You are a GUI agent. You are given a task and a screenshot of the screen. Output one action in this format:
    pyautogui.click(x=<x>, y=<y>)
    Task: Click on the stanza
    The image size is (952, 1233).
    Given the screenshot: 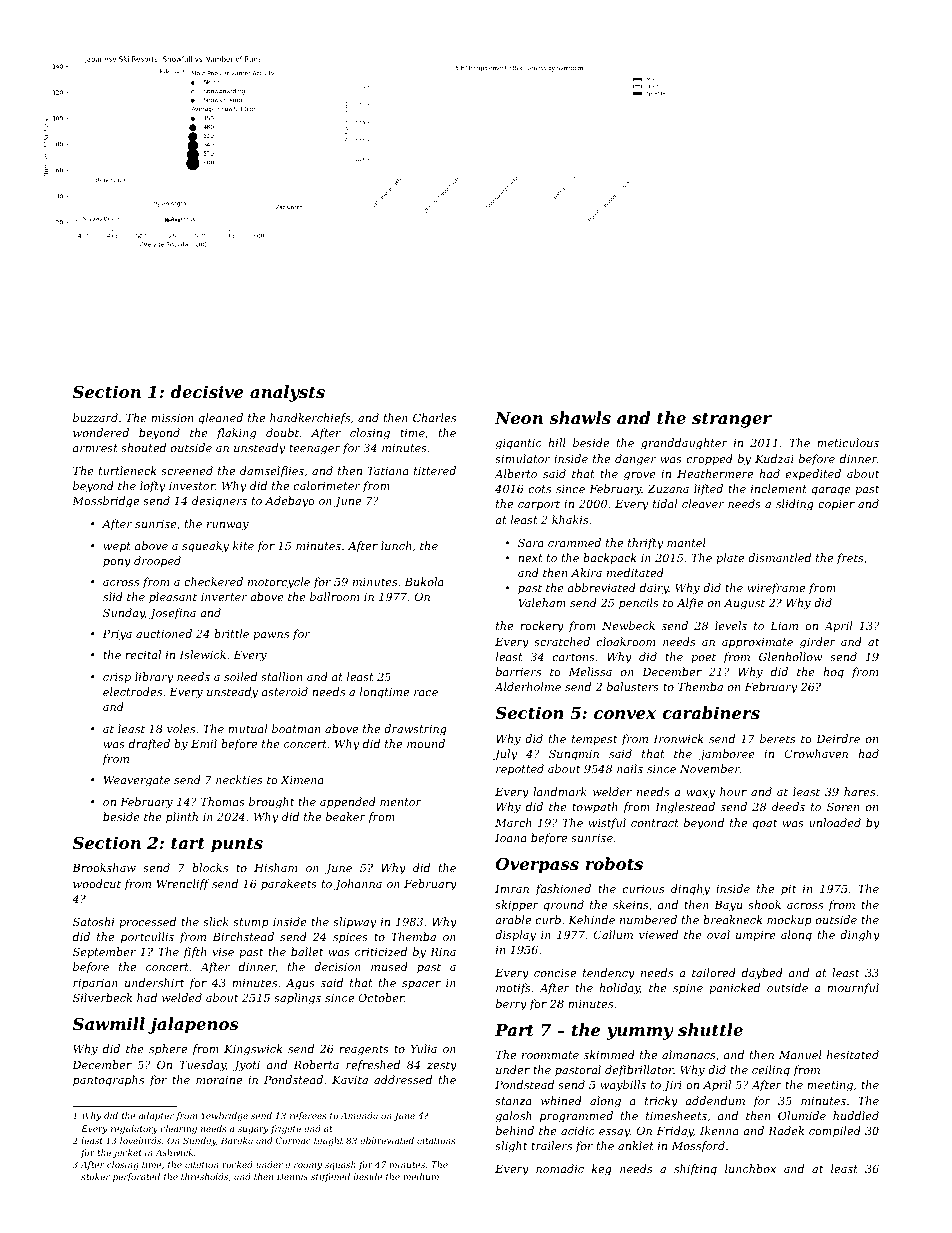 What is the action you would take?
    pyautogui.click(x=513, y=1101)
